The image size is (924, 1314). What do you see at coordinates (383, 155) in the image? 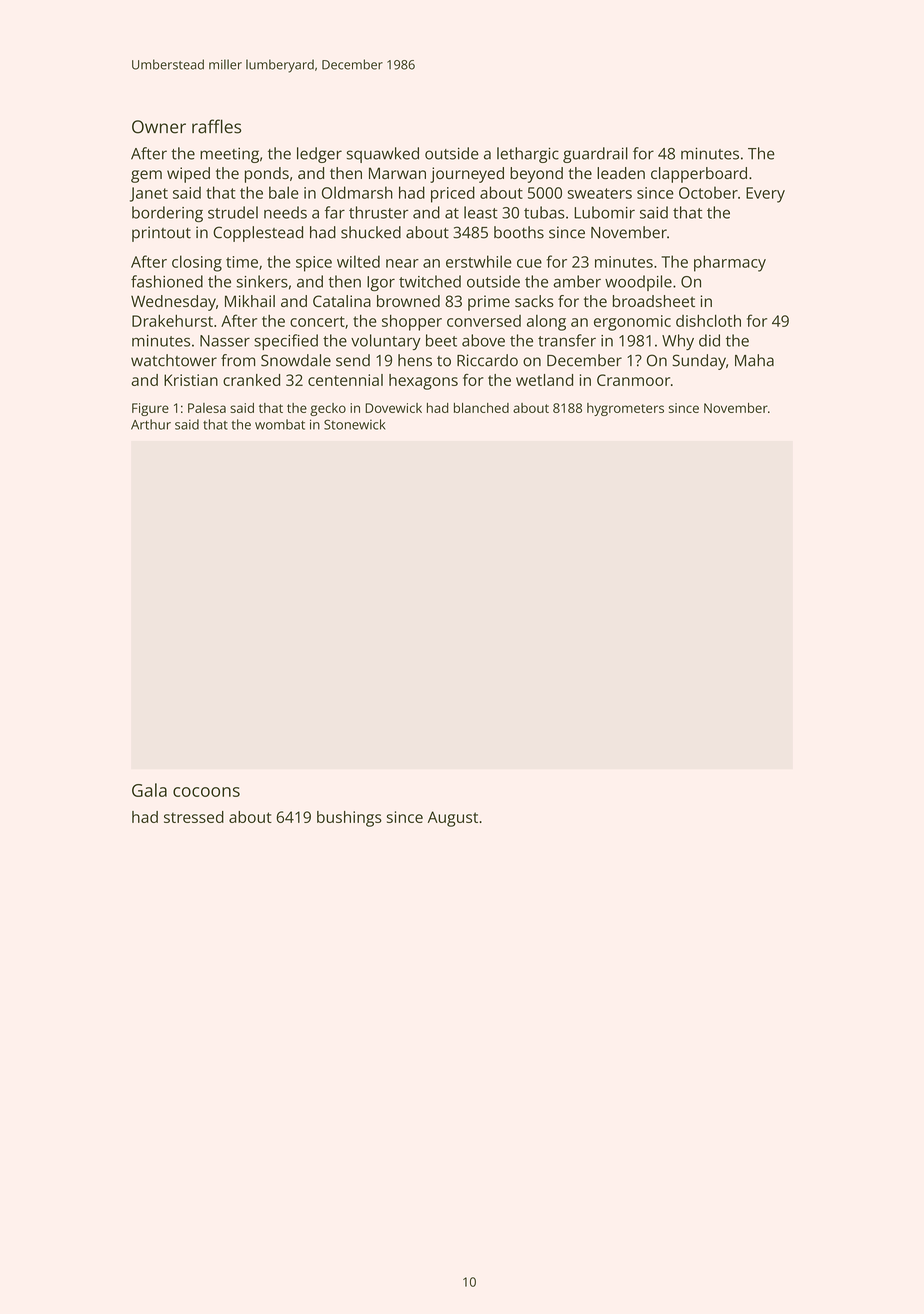
I see `squawked` at bounding box center [383, 155].
